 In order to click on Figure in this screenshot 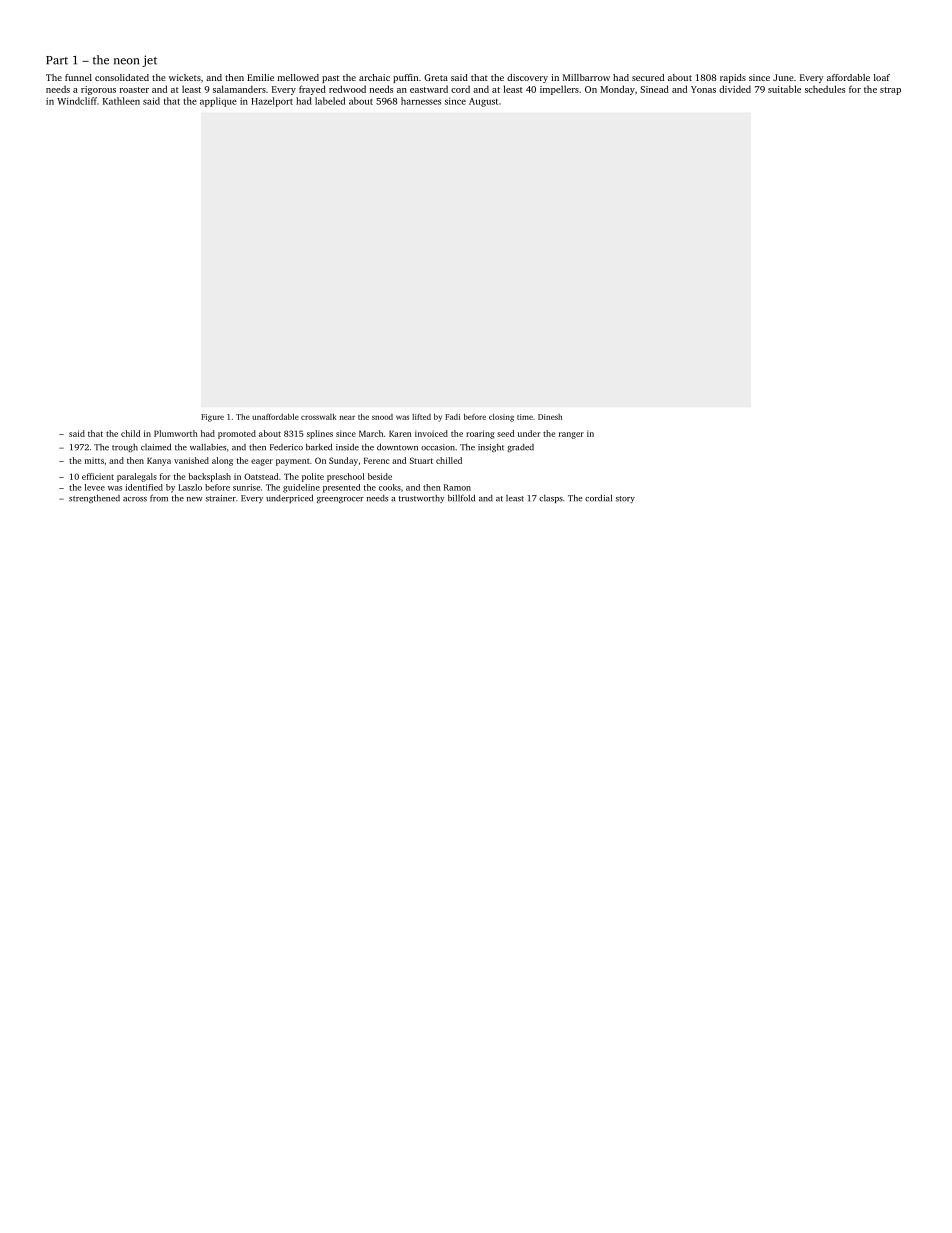, I will do `click(212, 418)`.
